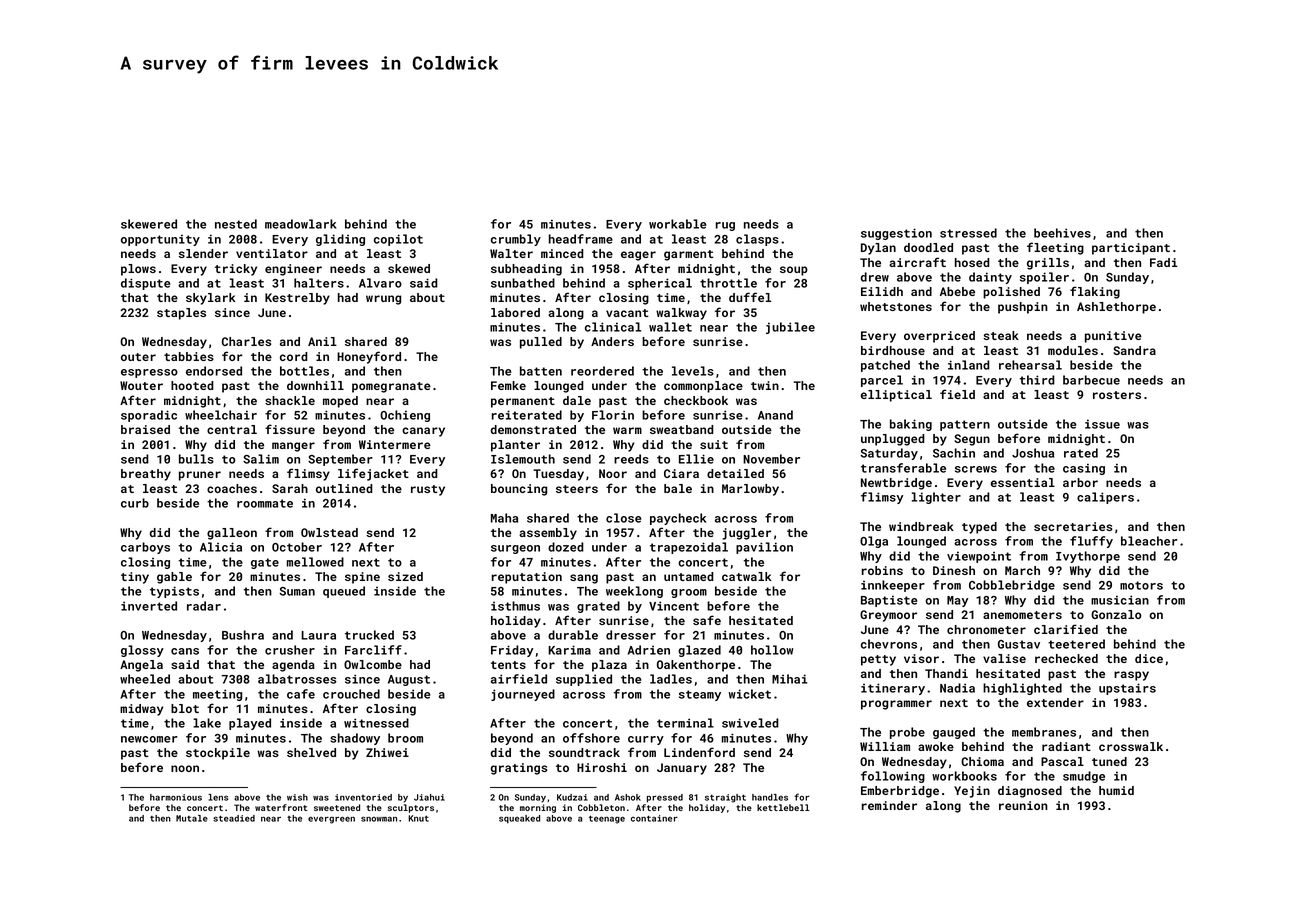  What do you see at coordinates (1116, 790) in the page?
I see `humid` at bounding box center [1116, 790].
